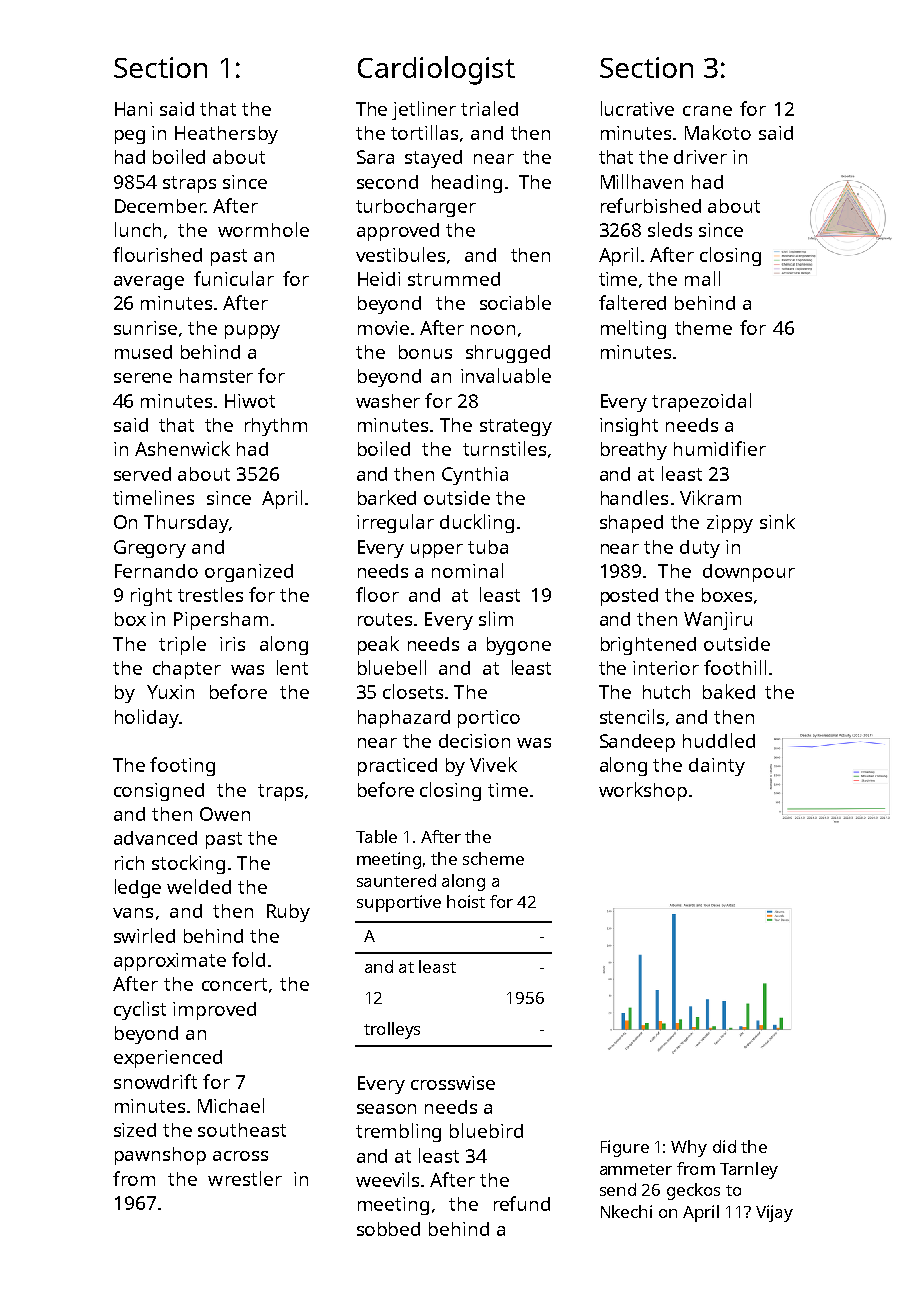 The width and height of the page is (908, 1316). What do you see at coordinates (749, 1170) in the page?
I see `Tarnley` at bounding box center [749, 1170].
